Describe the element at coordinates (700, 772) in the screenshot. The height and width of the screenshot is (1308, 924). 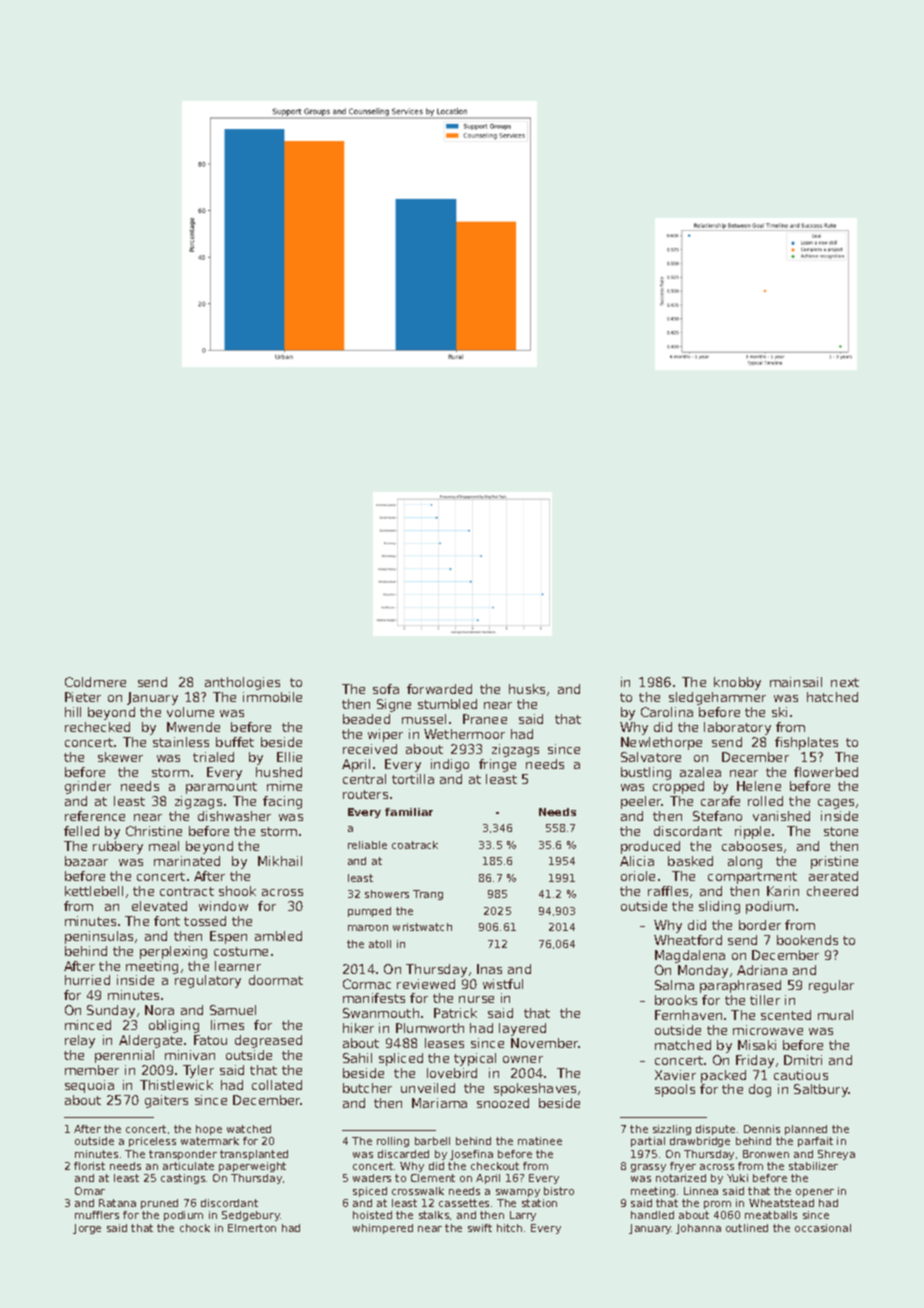
I see `azalea` at that location.
